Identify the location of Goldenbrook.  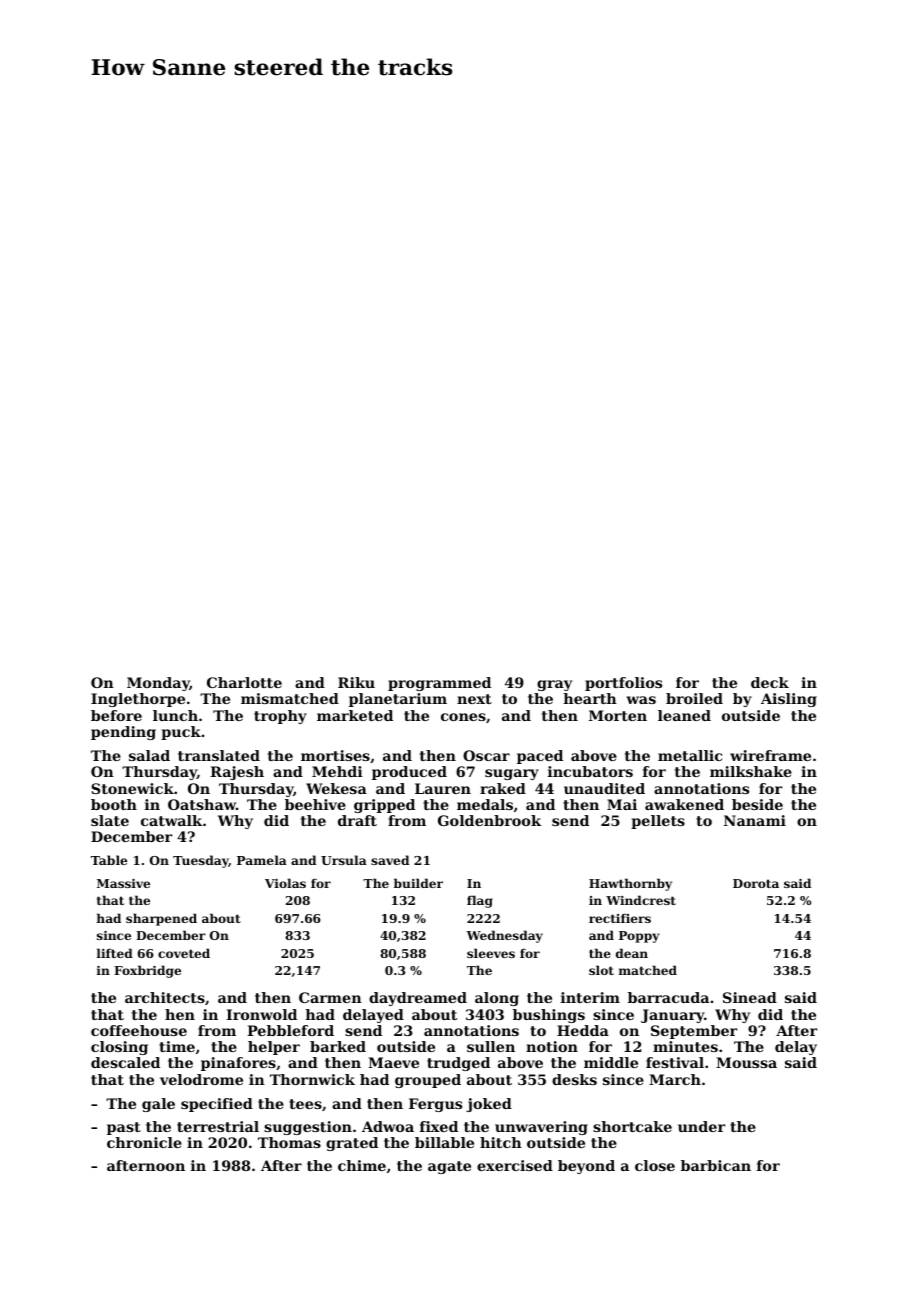
(489, 820).
